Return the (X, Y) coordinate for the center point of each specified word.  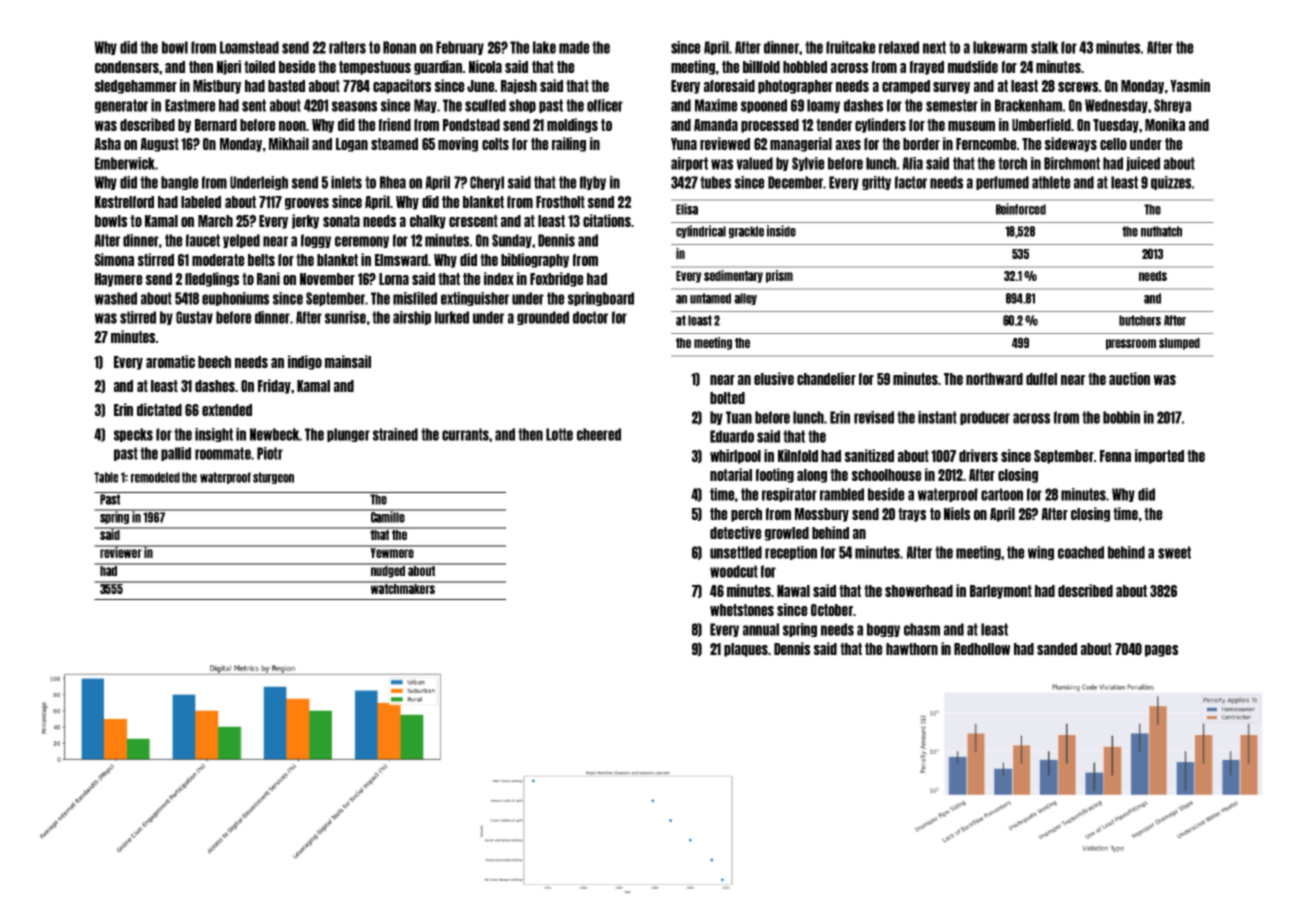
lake (544, 47)
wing (1041, 553)
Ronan (399, 47)
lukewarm (1000, 47)
